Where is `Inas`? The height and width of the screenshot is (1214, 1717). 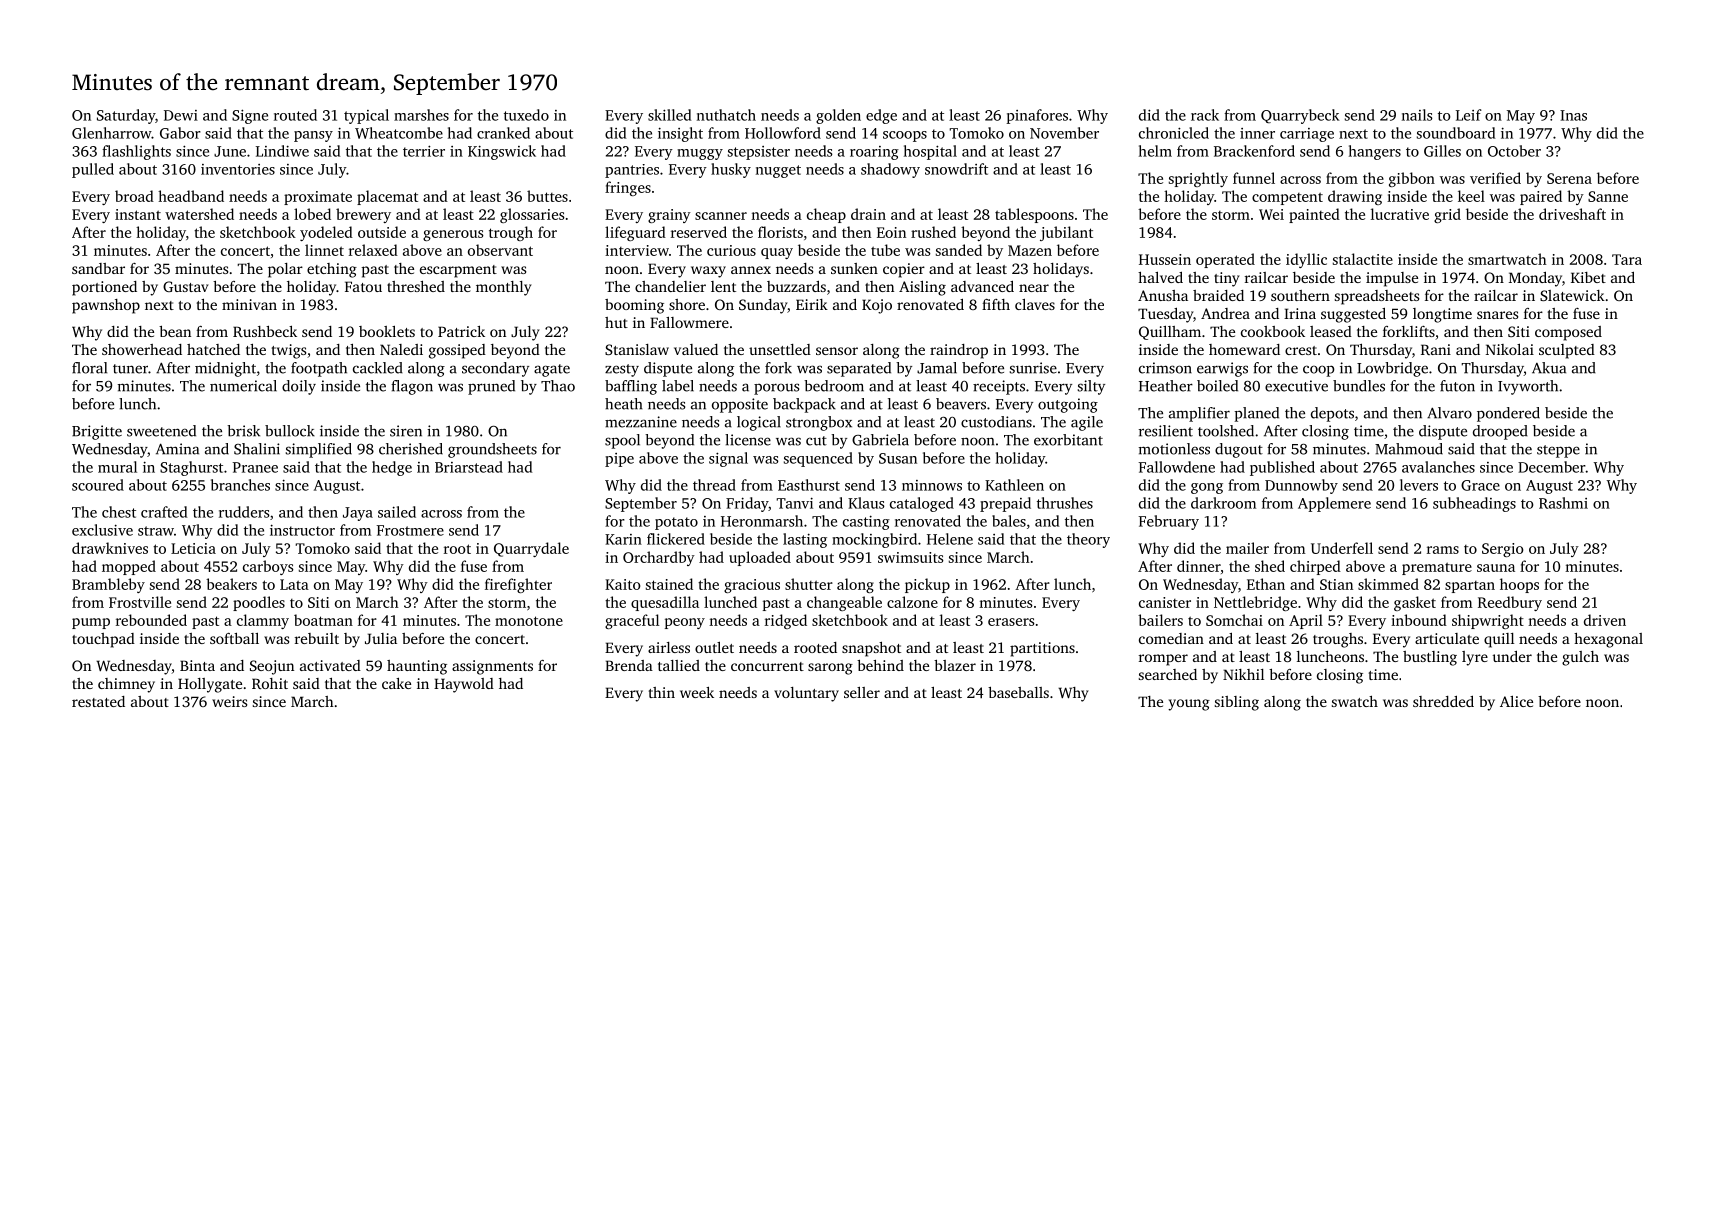 Inas is located at coordinates (1573, 115).
